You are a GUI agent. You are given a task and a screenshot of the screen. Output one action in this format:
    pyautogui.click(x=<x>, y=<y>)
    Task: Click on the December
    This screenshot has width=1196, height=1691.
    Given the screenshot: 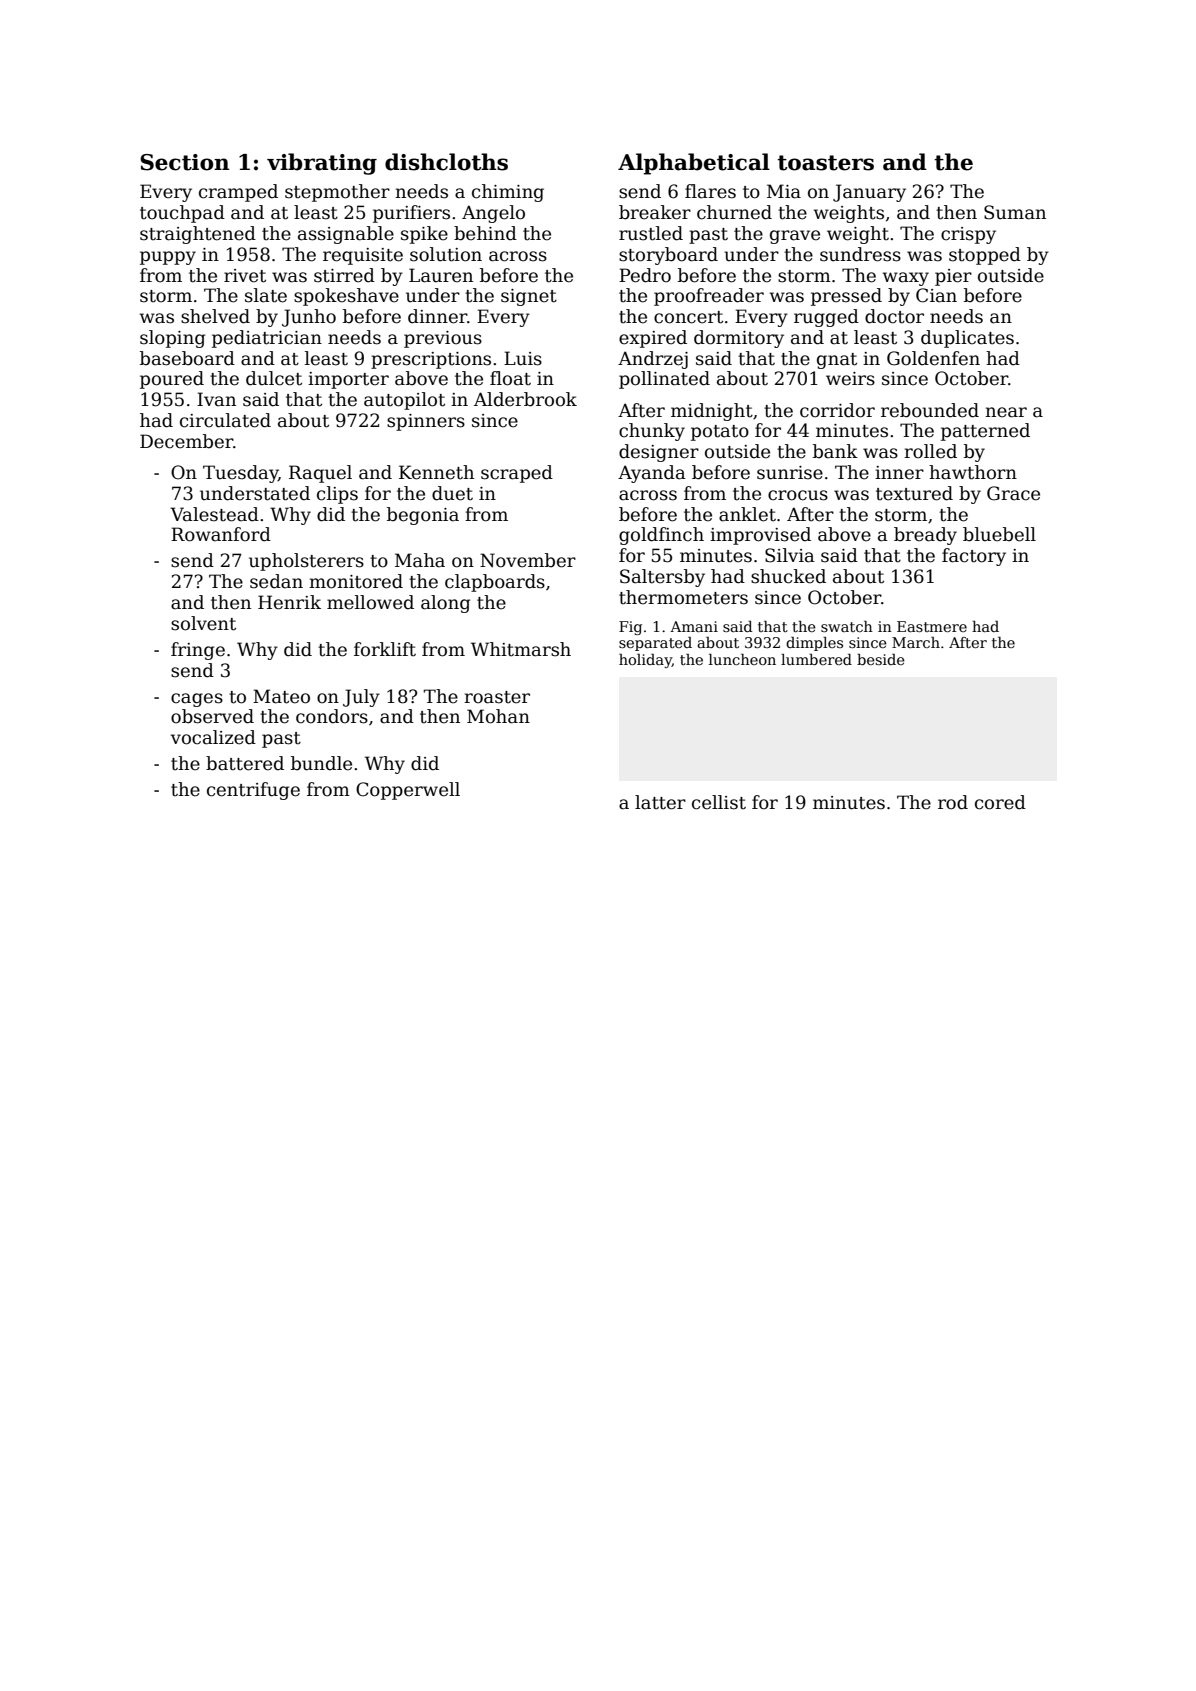 What is the action you would take?
    pyautogui.click(x=186, y=441)
